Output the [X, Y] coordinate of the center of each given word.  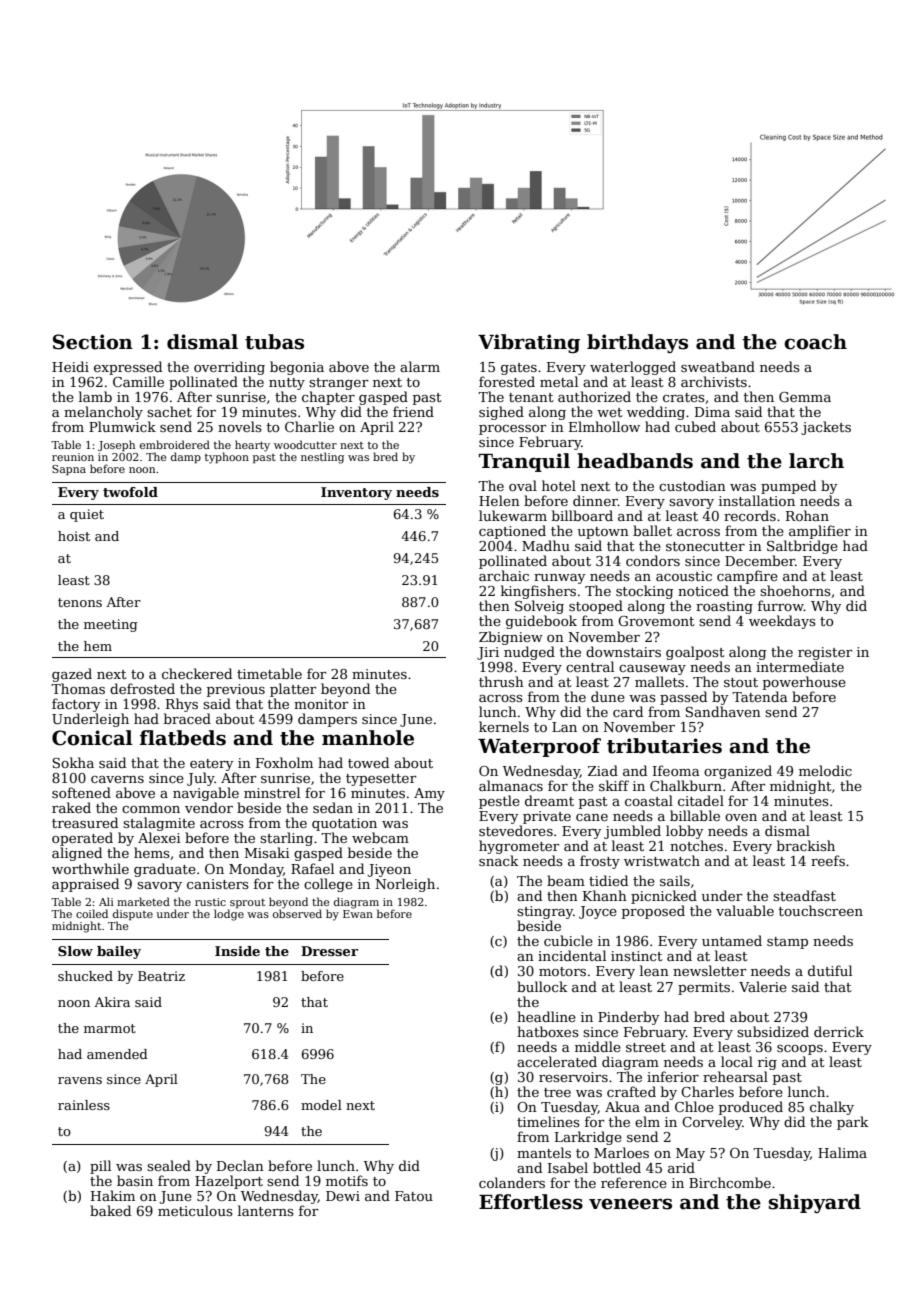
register [825, 653]
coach [815, 342]
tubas [274, 342]
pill [100, 1167]
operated [82, 839]
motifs [347, 1180]
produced [751, 1108]
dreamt [549, 800]
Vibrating [529, 343]
